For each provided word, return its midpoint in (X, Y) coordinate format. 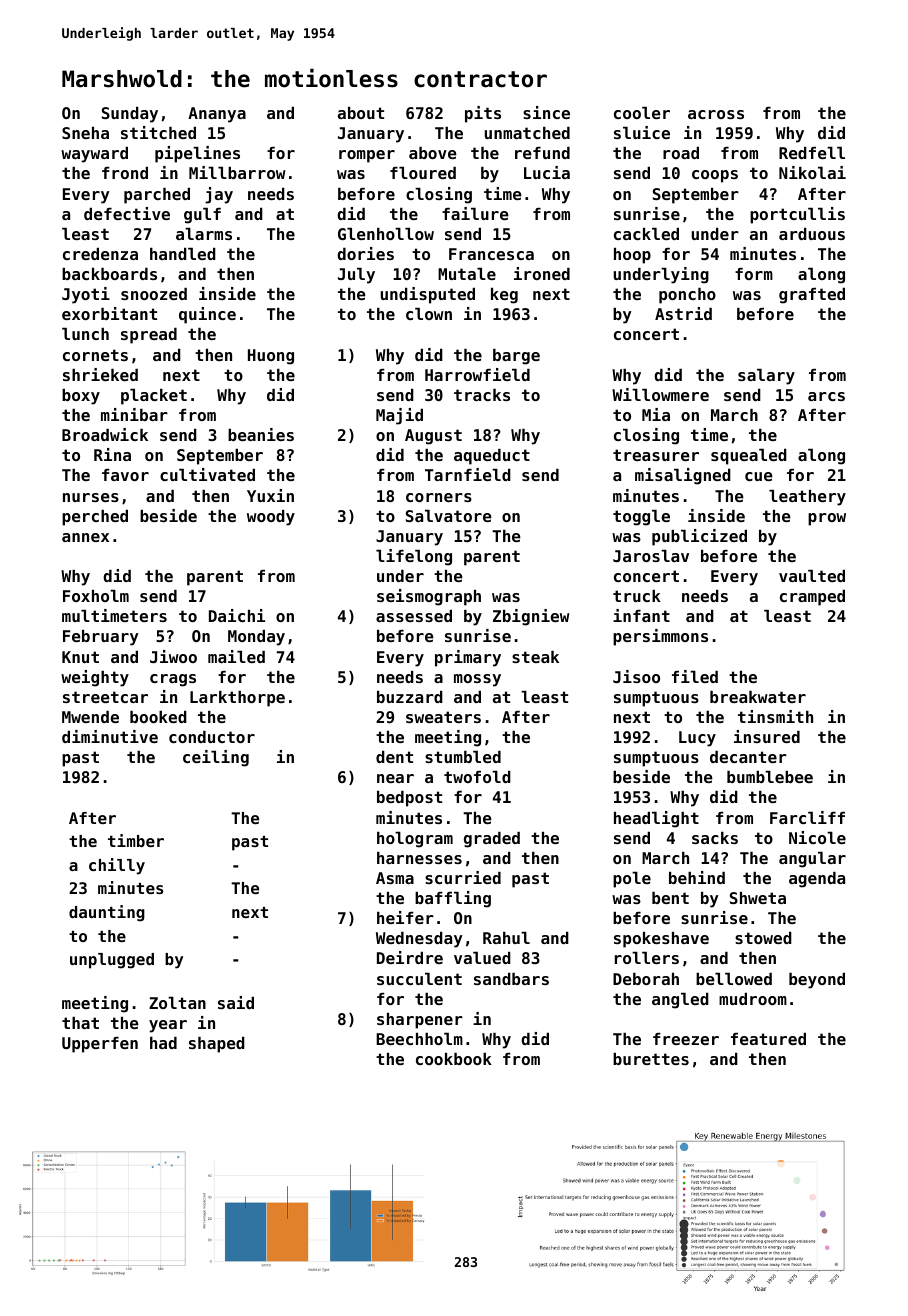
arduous (812, 234)
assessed (414, 616)
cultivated (207, 474)
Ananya (217, 115)
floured (423, 173)
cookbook (454, 1059)
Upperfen (100, 1045)
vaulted (812, 576)
